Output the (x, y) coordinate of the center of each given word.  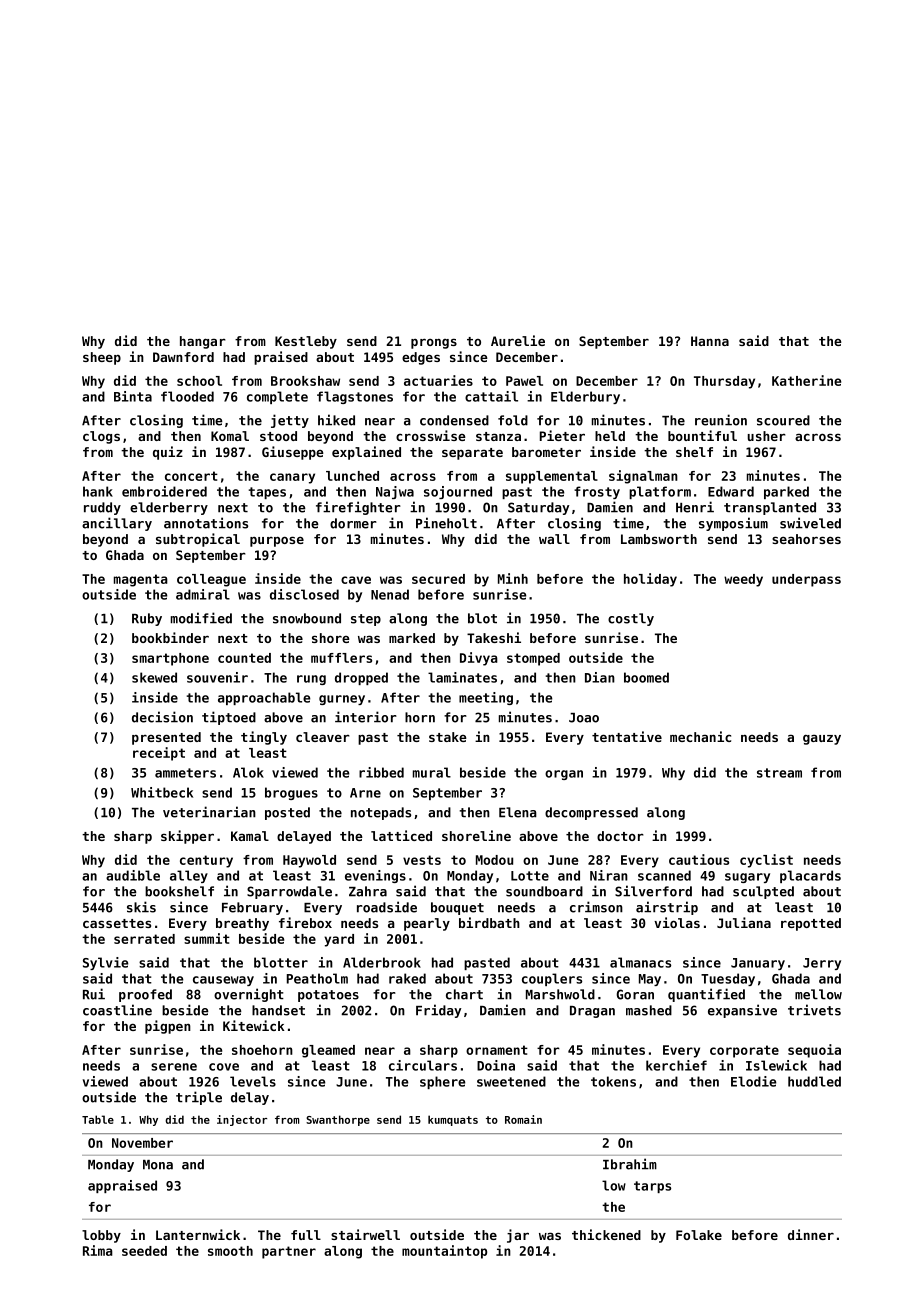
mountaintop (444, 1252)
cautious (699, 859)
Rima (98, 1250)
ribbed (381, 772)
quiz (168, 453)
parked (786, 492)
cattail (491, 396)
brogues (291, 793)
